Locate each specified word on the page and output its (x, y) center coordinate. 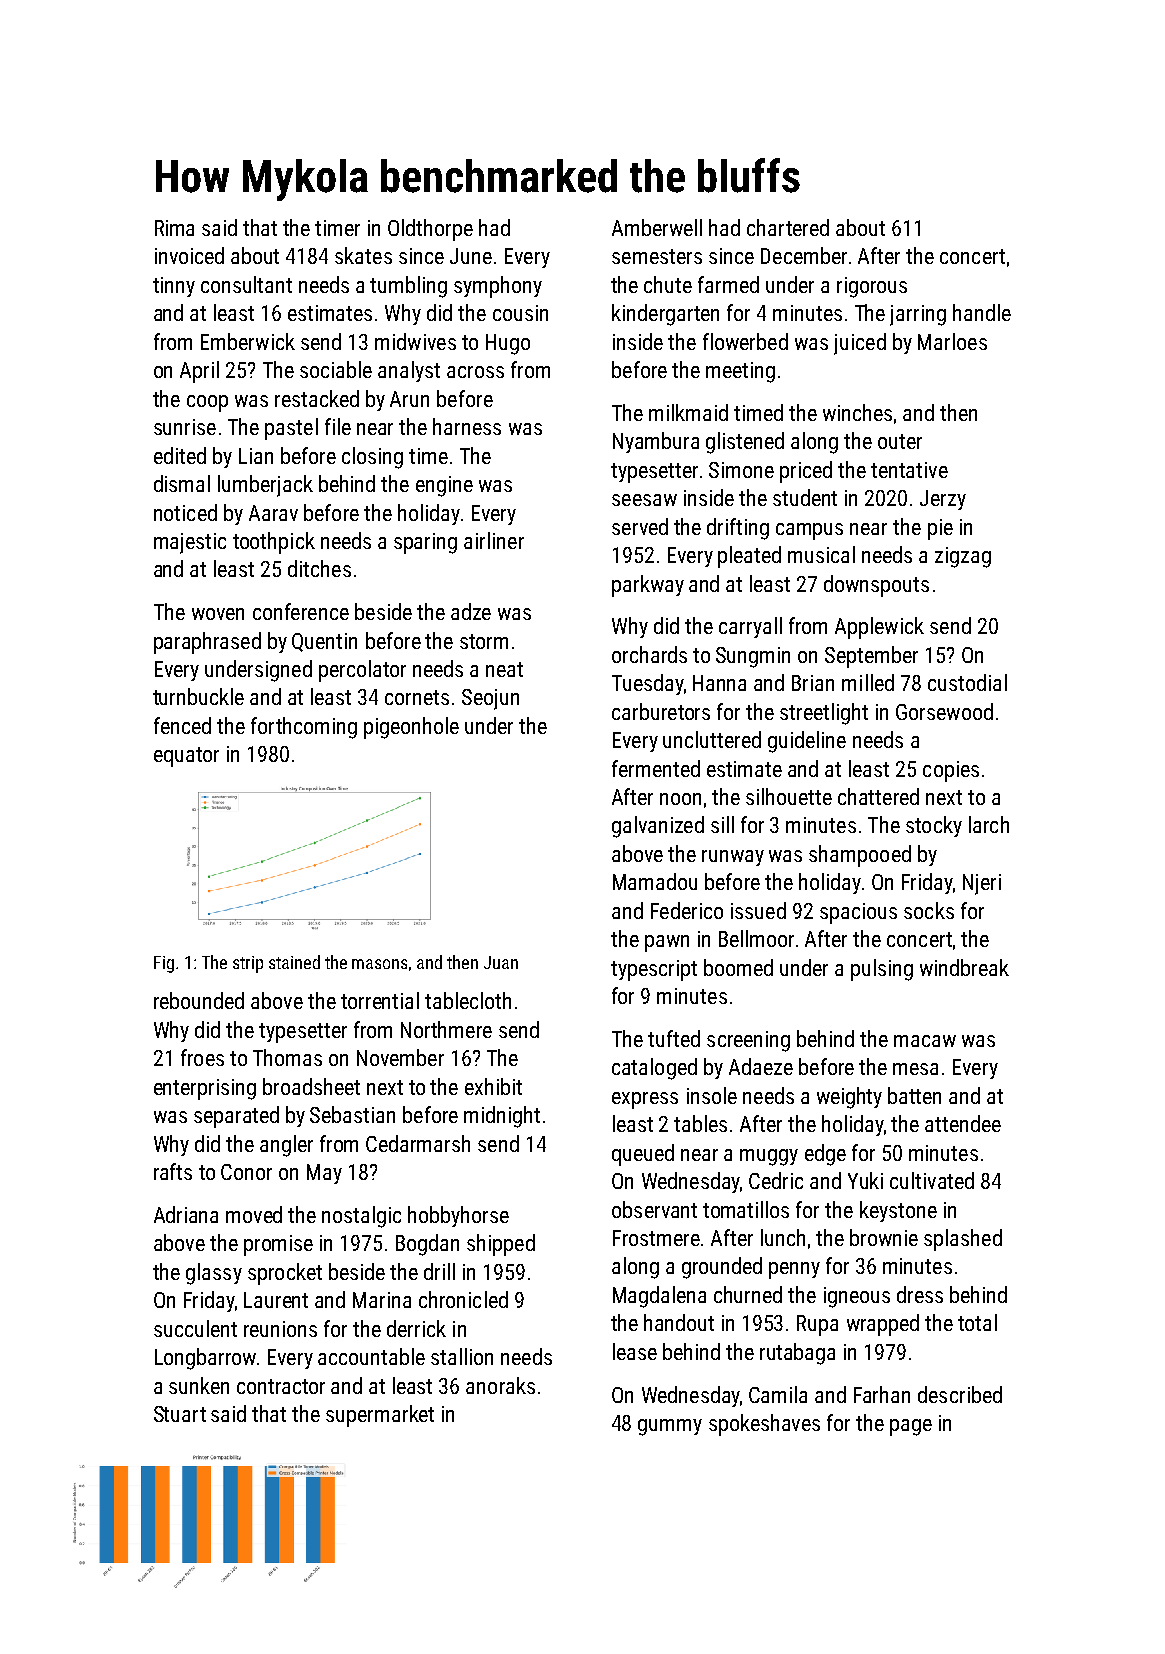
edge (825, 1155)
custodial (967, 682)
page (911, 1427)
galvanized (658, 827)
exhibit (493, 1086)
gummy (670, 1427)
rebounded (199, 1000)
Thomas (287, 1057)
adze (471, 611)
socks (929, 910)
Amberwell (657, 227)
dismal (182, 483)
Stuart (180, 1414)
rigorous (872, 287)
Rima (174, 228)
